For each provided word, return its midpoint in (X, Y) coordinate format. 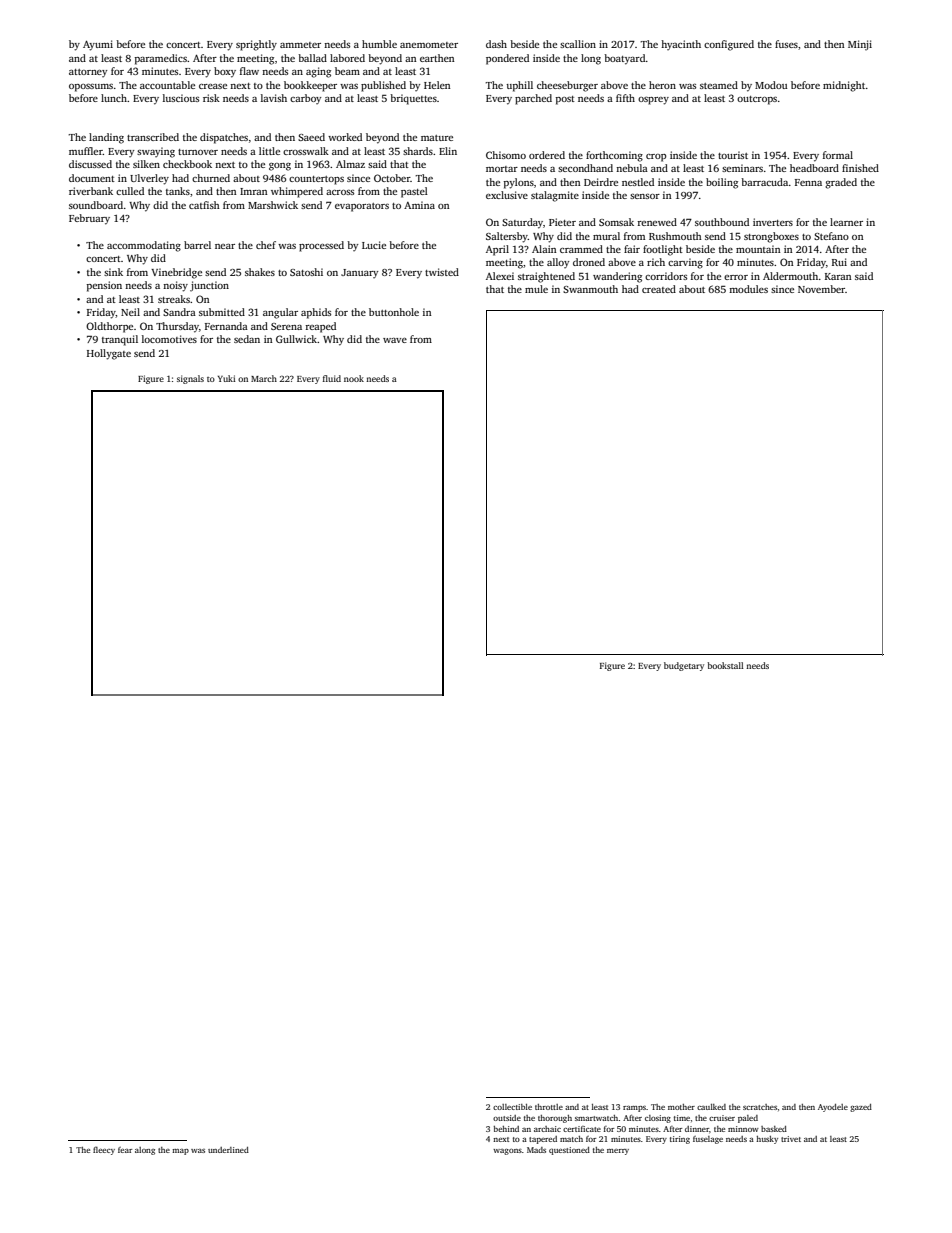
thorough (555, 1119)
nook (354, 378)
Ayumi (98, 45)
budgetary (684, 666)
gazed (861, 1108)
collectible (512, 1107)
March (264, 378)
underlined (228, 1150)
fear (125, 1150)
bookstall (725, 665)
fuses (786, 44)
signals (190, 379)
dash (496, 44)
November (821, 289)
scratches (760, 1107)
